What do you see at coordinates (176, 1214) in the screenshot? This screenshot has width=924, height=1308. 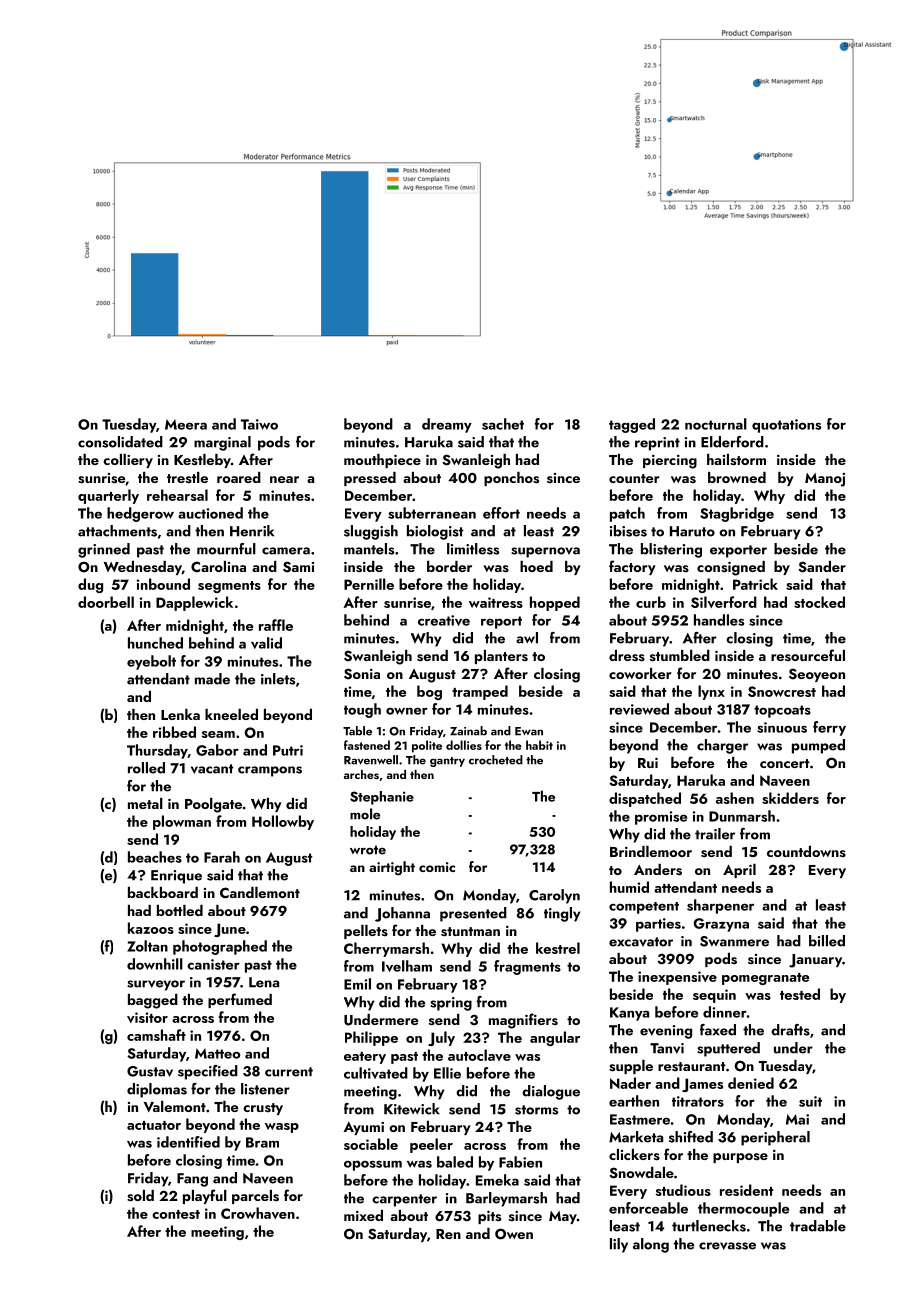 I see `contest` at bounding box center [176, 1214].
